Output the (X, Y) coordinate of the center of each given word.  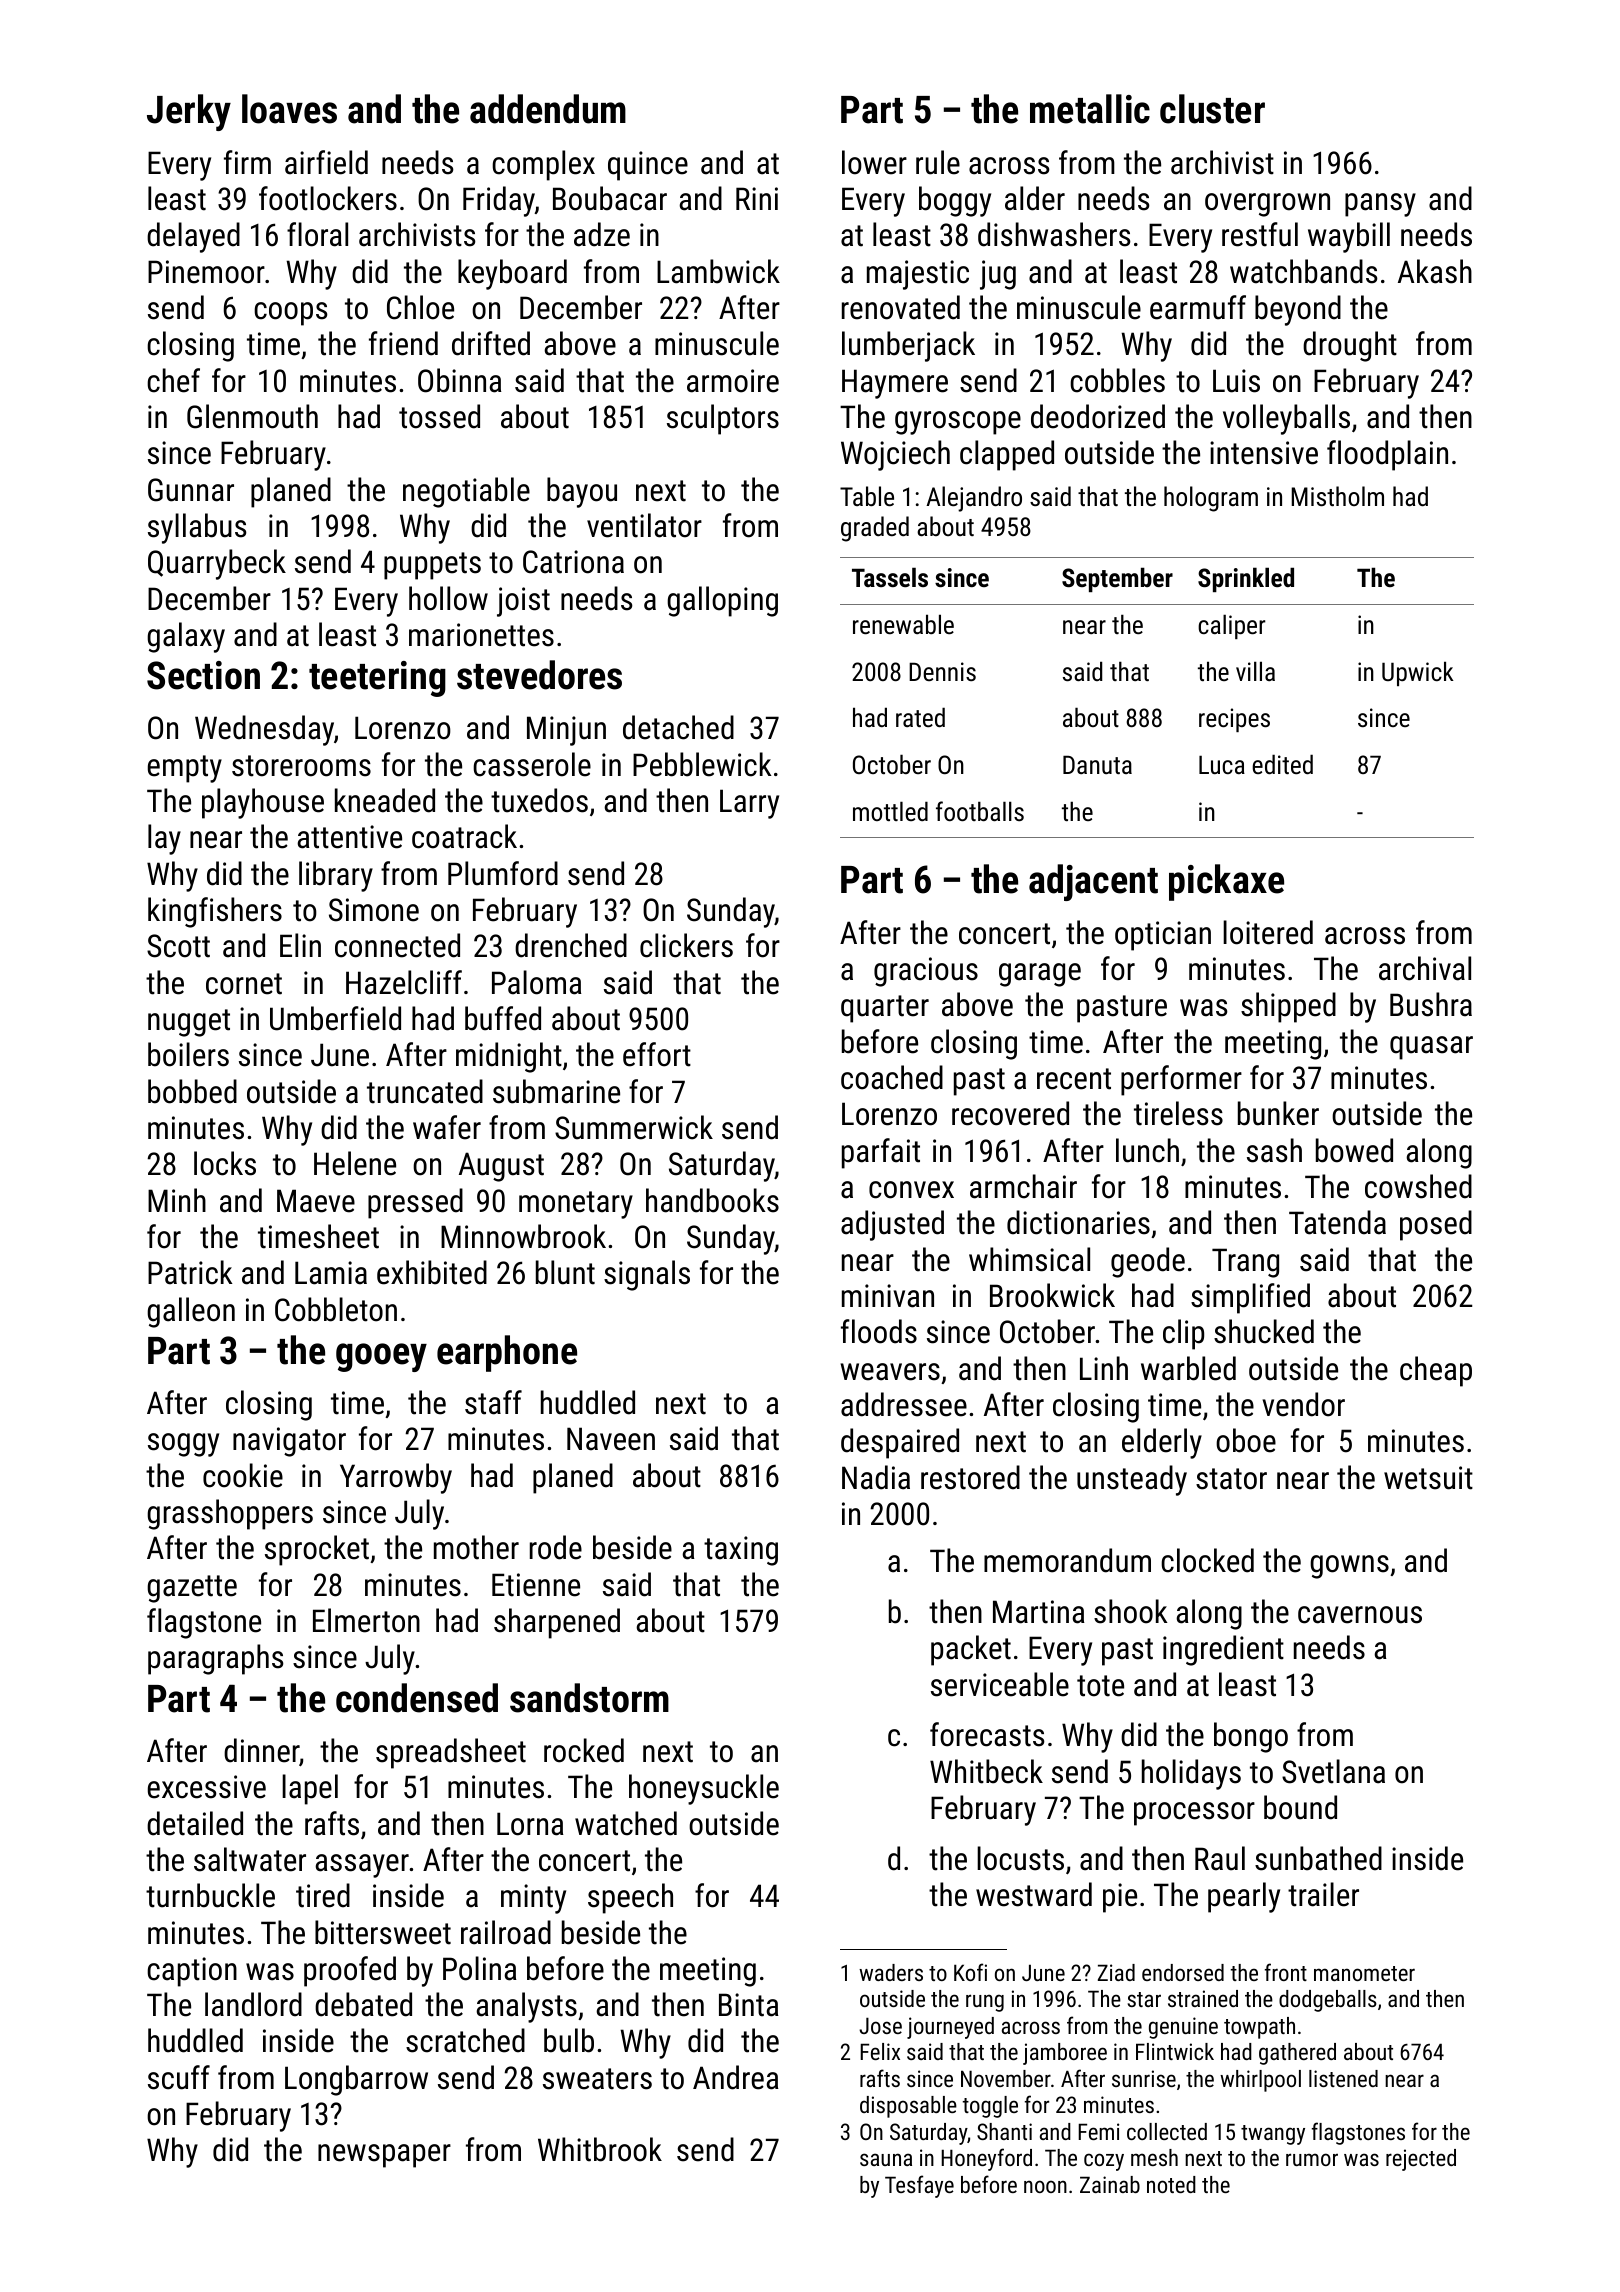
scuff (179, 2077)
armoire (733, 381)
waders (891, 1972)
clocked (1207, 1560)
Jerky (189, 112)
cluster (1212, 109)
